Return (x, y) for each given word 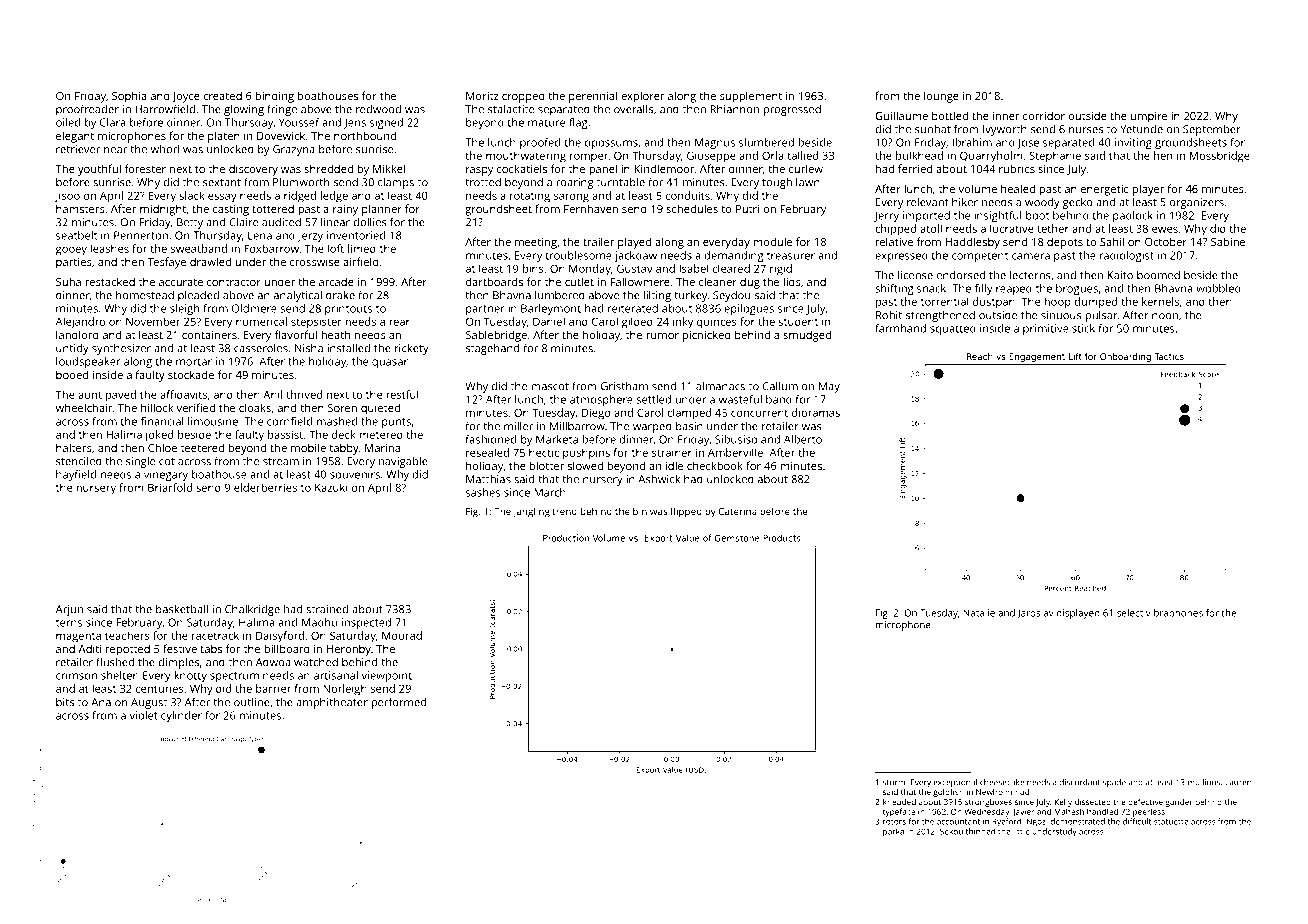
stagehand (492, 349)
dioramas (816, 412)
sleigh (184, 309)
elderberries (265, 487)
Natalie (979, 613)
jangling (531, 512)
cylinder (181, 716)
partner (485, 310)
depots (1065, 243)
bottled (950, 115)
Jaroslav (1035, 613)
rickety (412, 349)
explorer (643, 97)
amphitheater (332, 703)
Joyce (186, 97)
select (1130, 613)
